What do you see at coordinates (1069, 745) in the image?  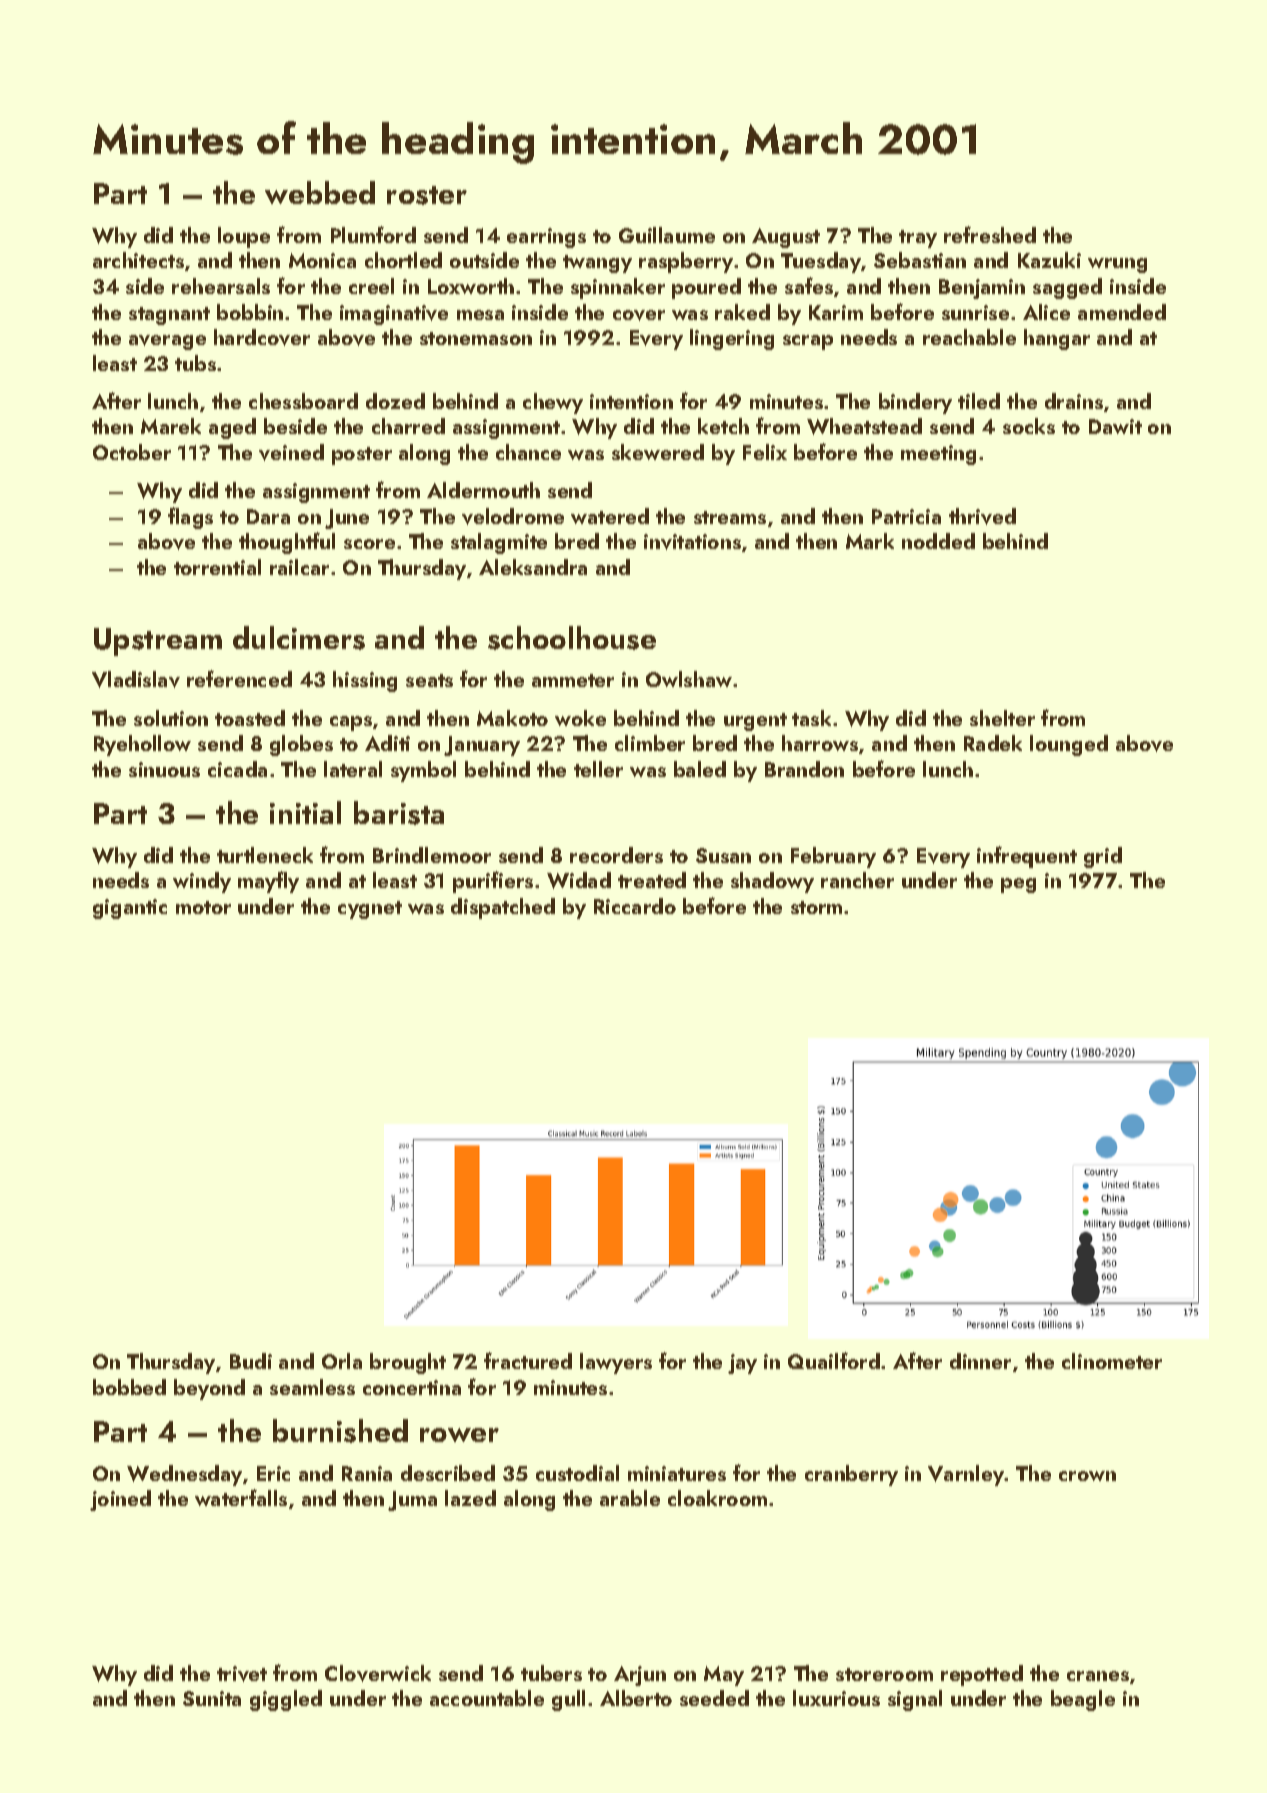 I see `lounged` at bounding box center [1069, 745].
